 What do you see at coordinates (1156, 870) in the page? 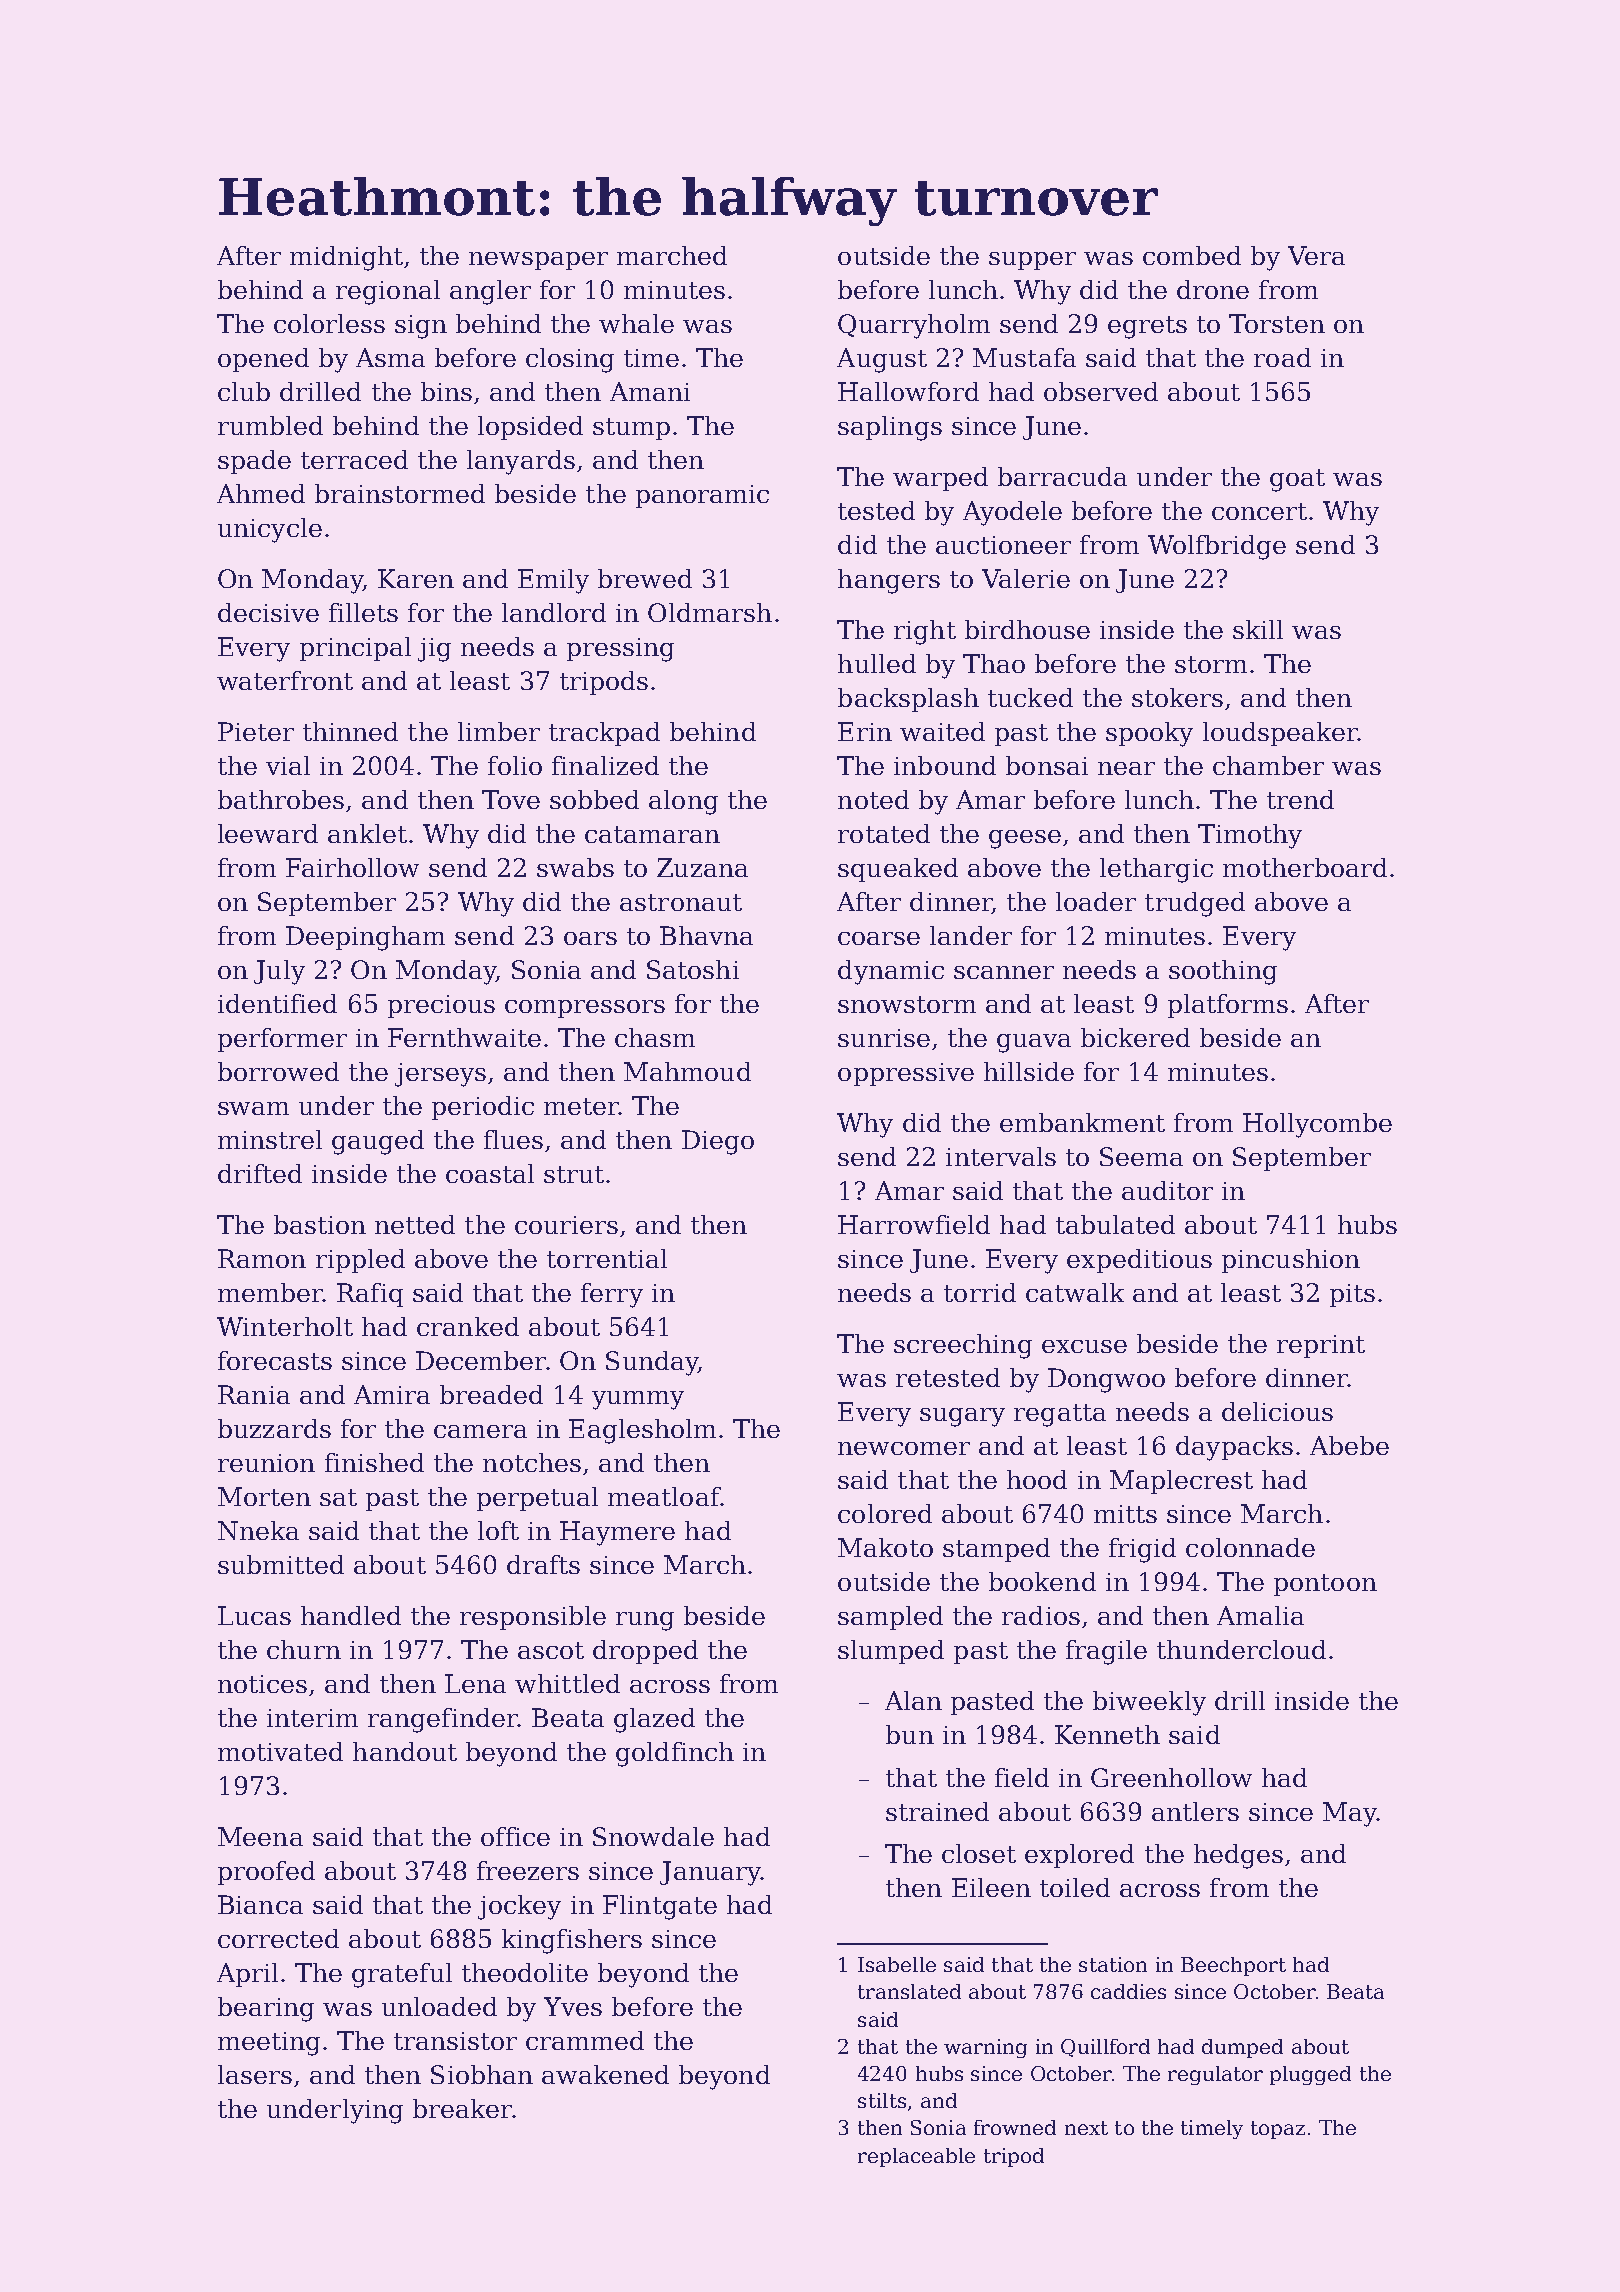
I see `lethargic` at bounding box center [1156, 870].
